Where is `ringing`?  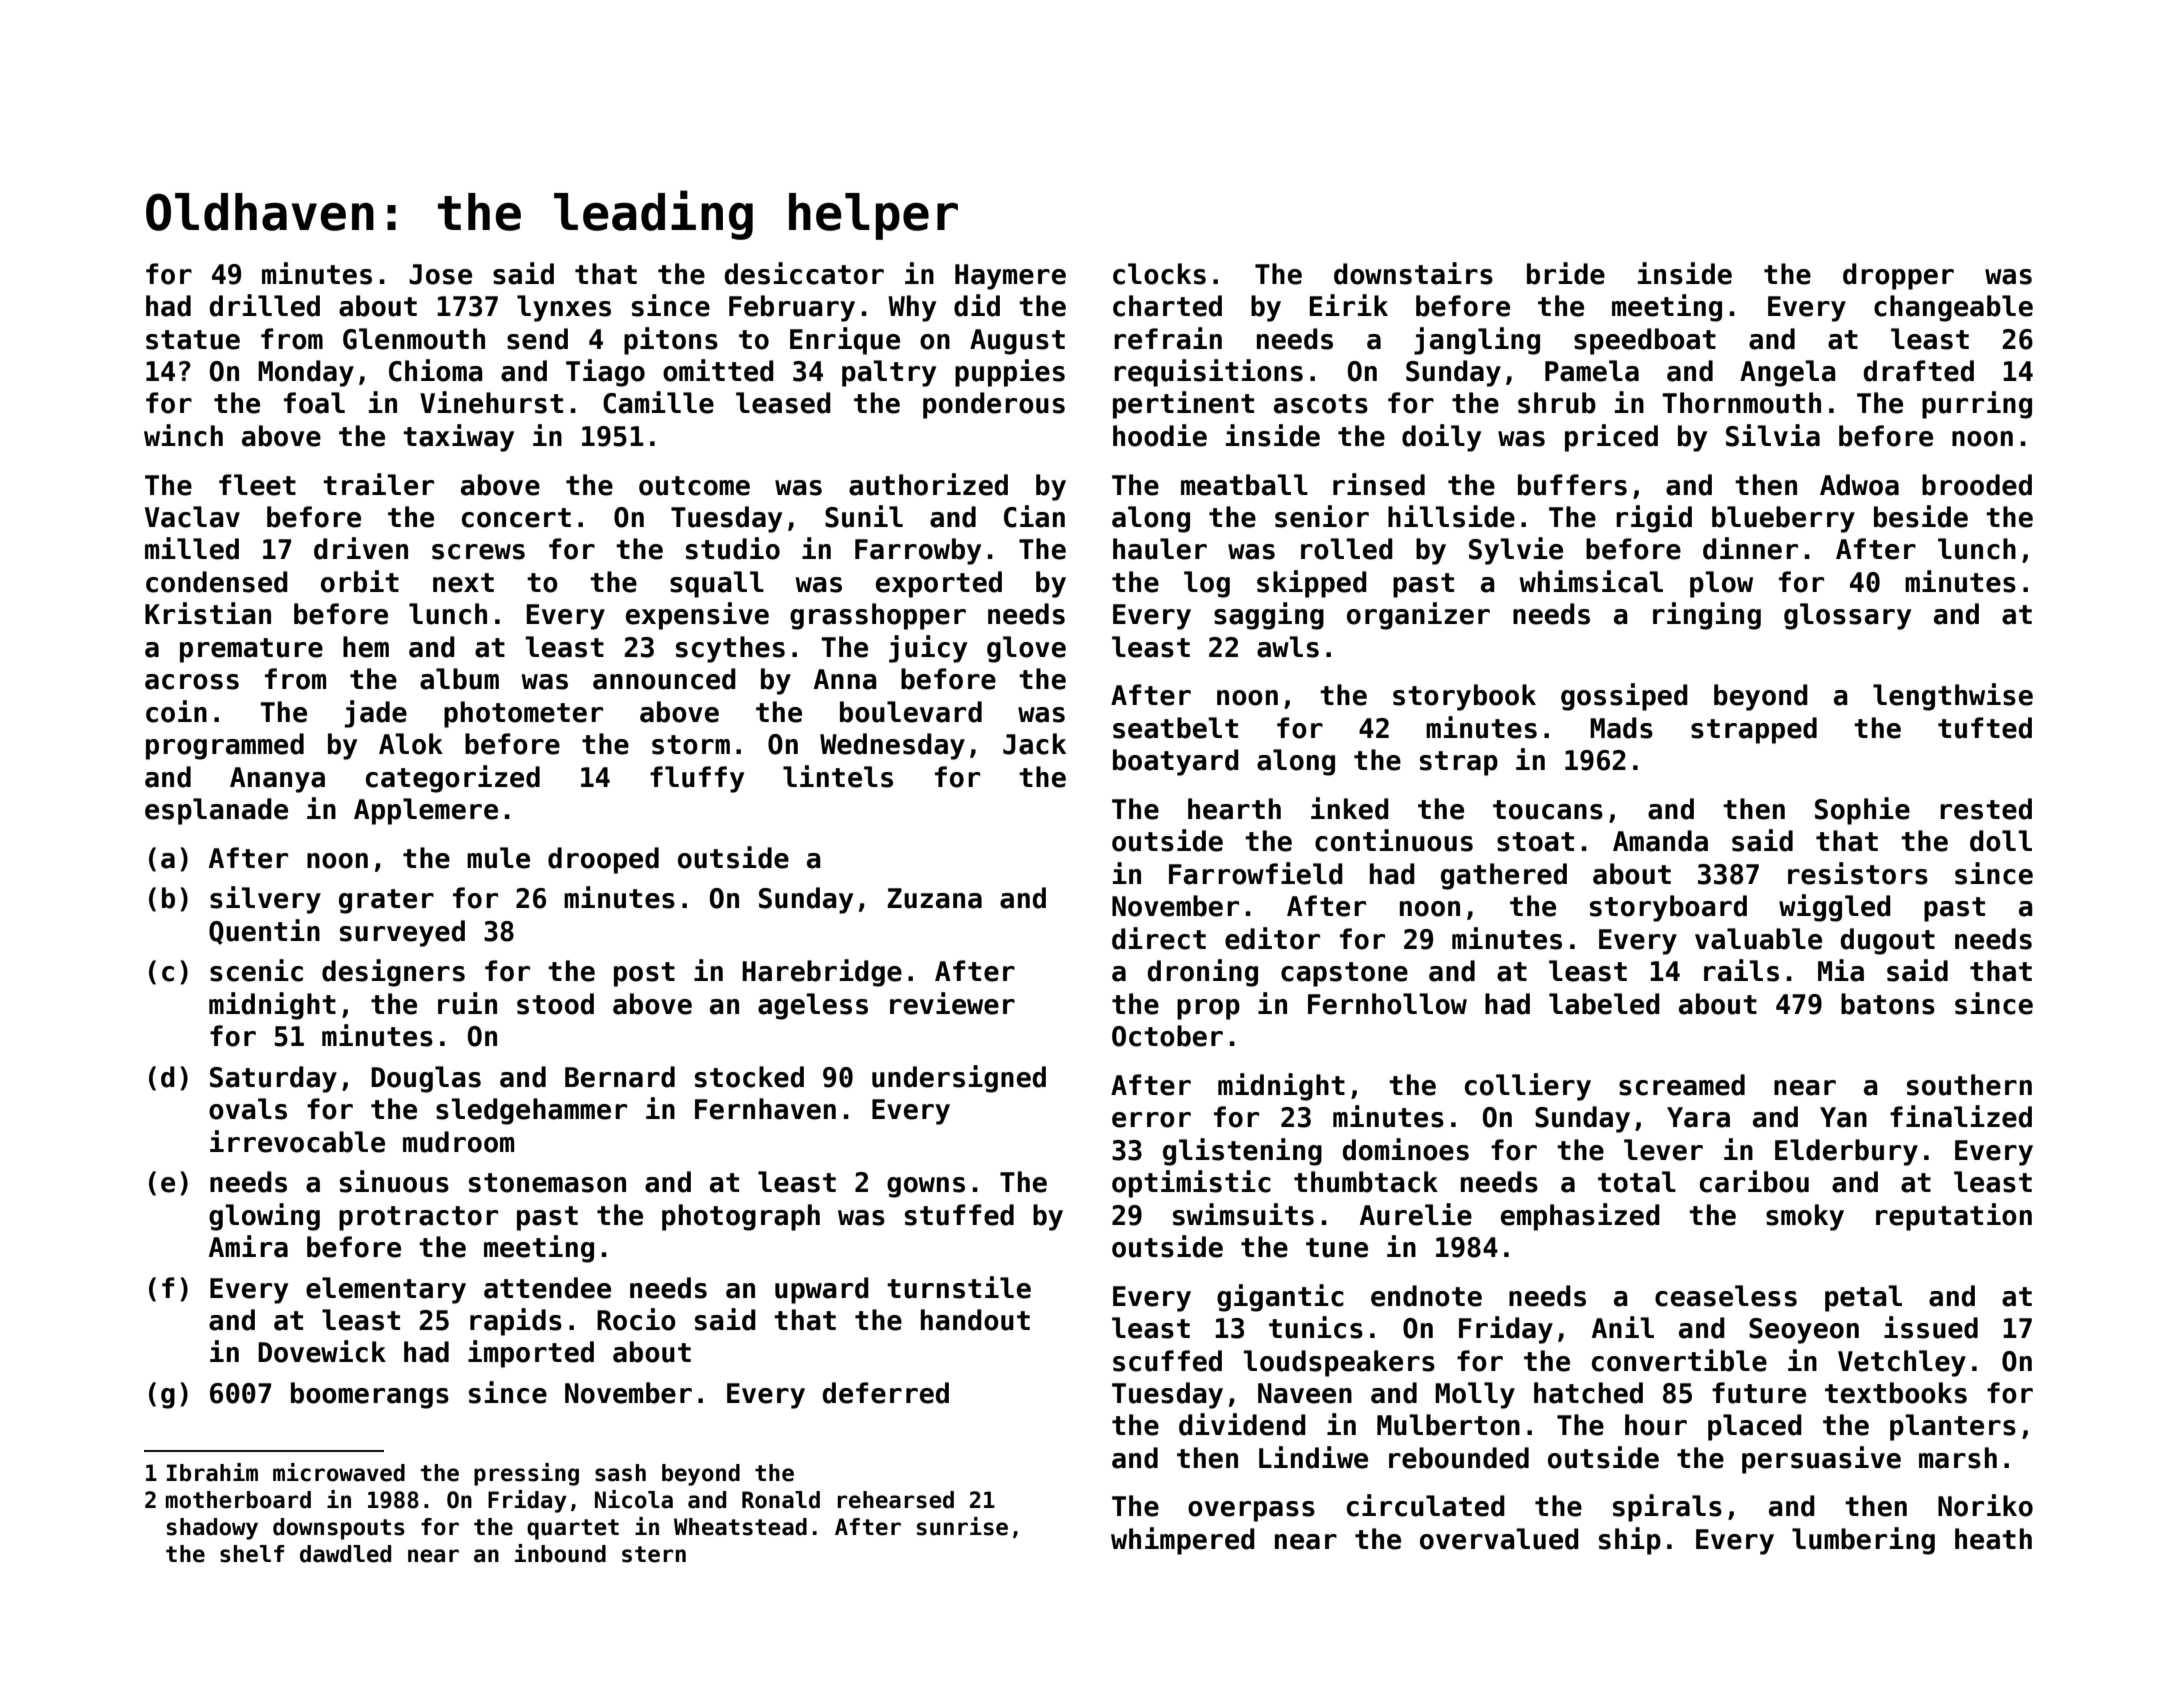
ringing is located at coordinates (1707, 616).
